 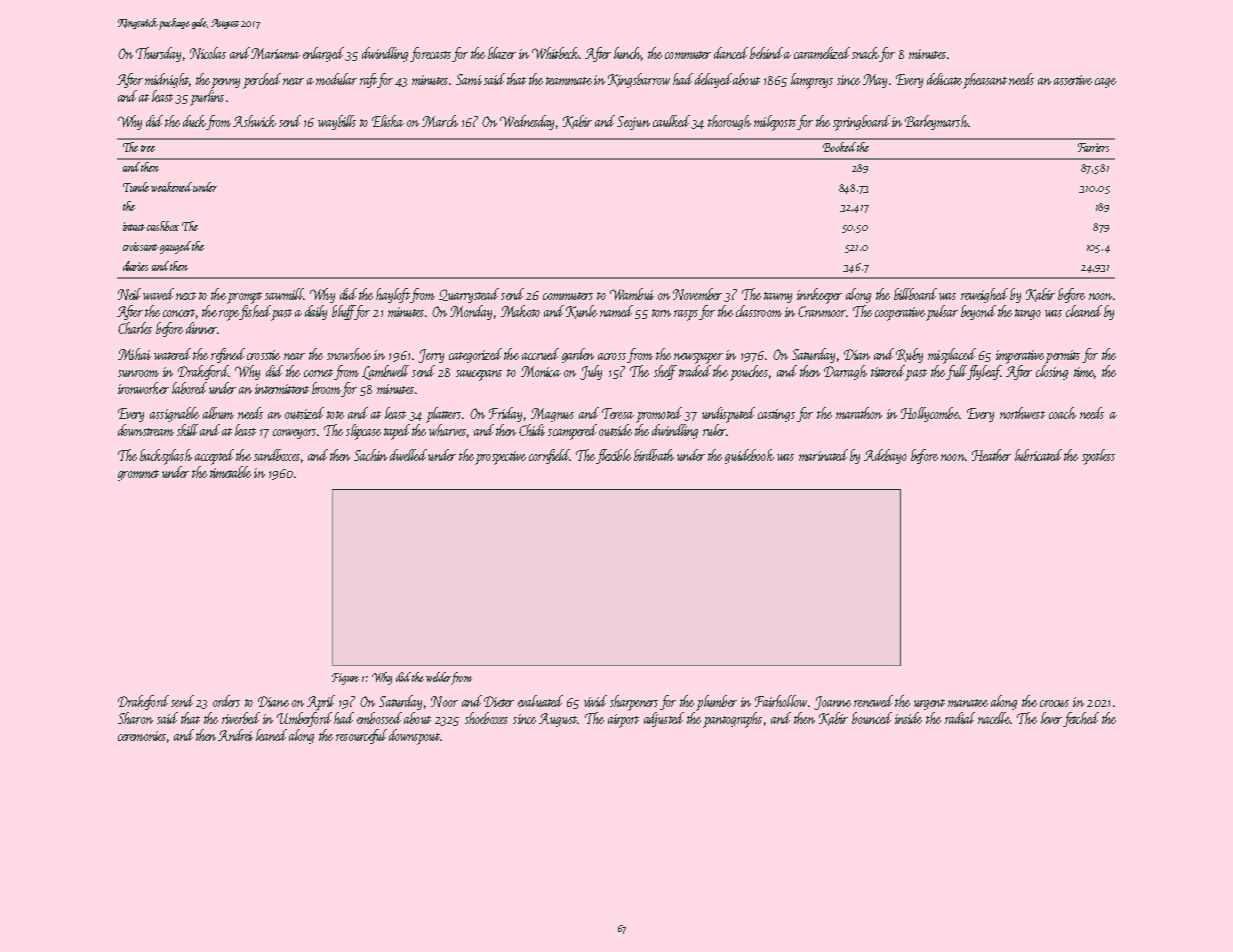 I want to click on orders, so click(x=226, y=701).
